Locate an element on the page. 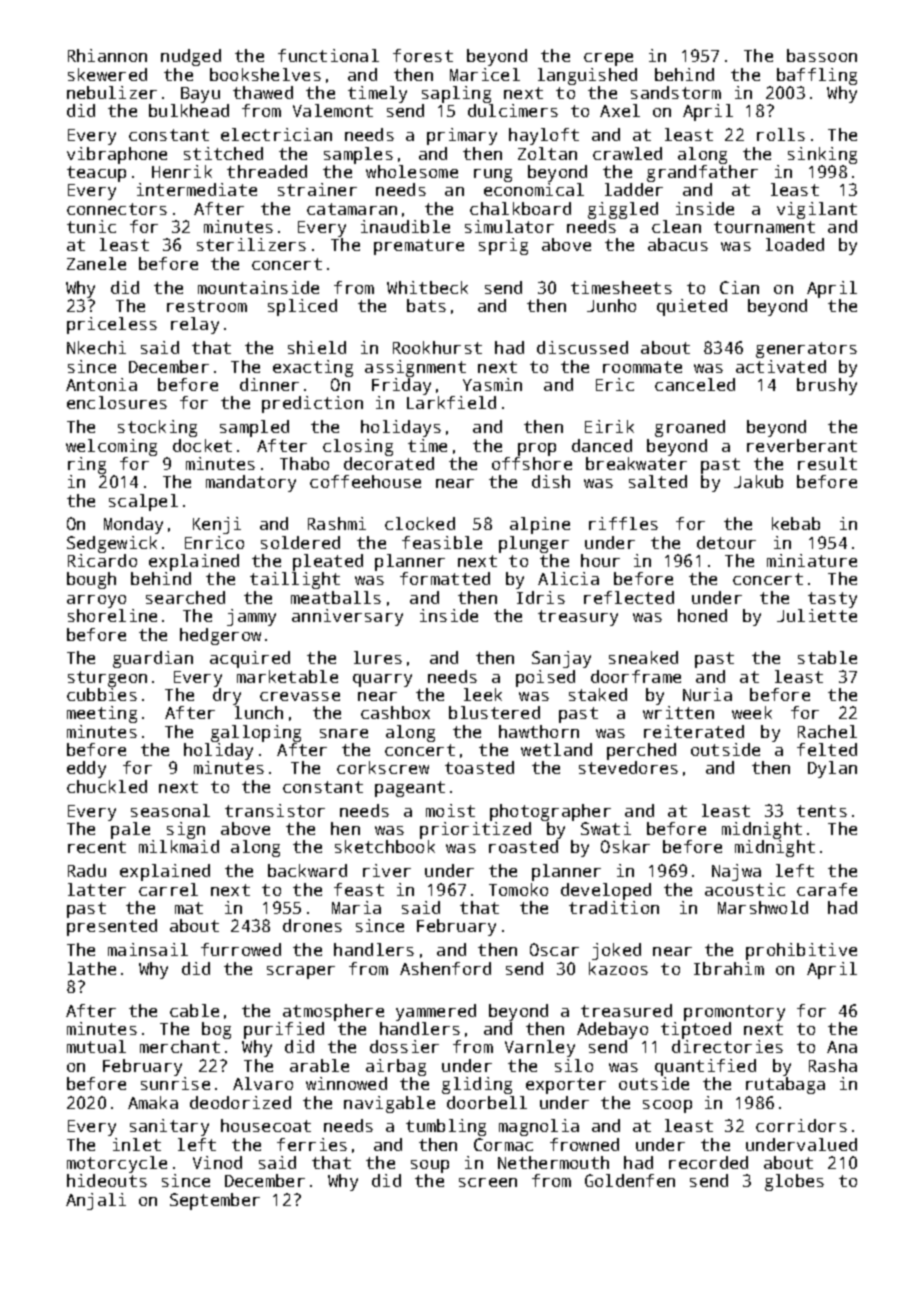  tasty is located at coordinates (832, 600).
